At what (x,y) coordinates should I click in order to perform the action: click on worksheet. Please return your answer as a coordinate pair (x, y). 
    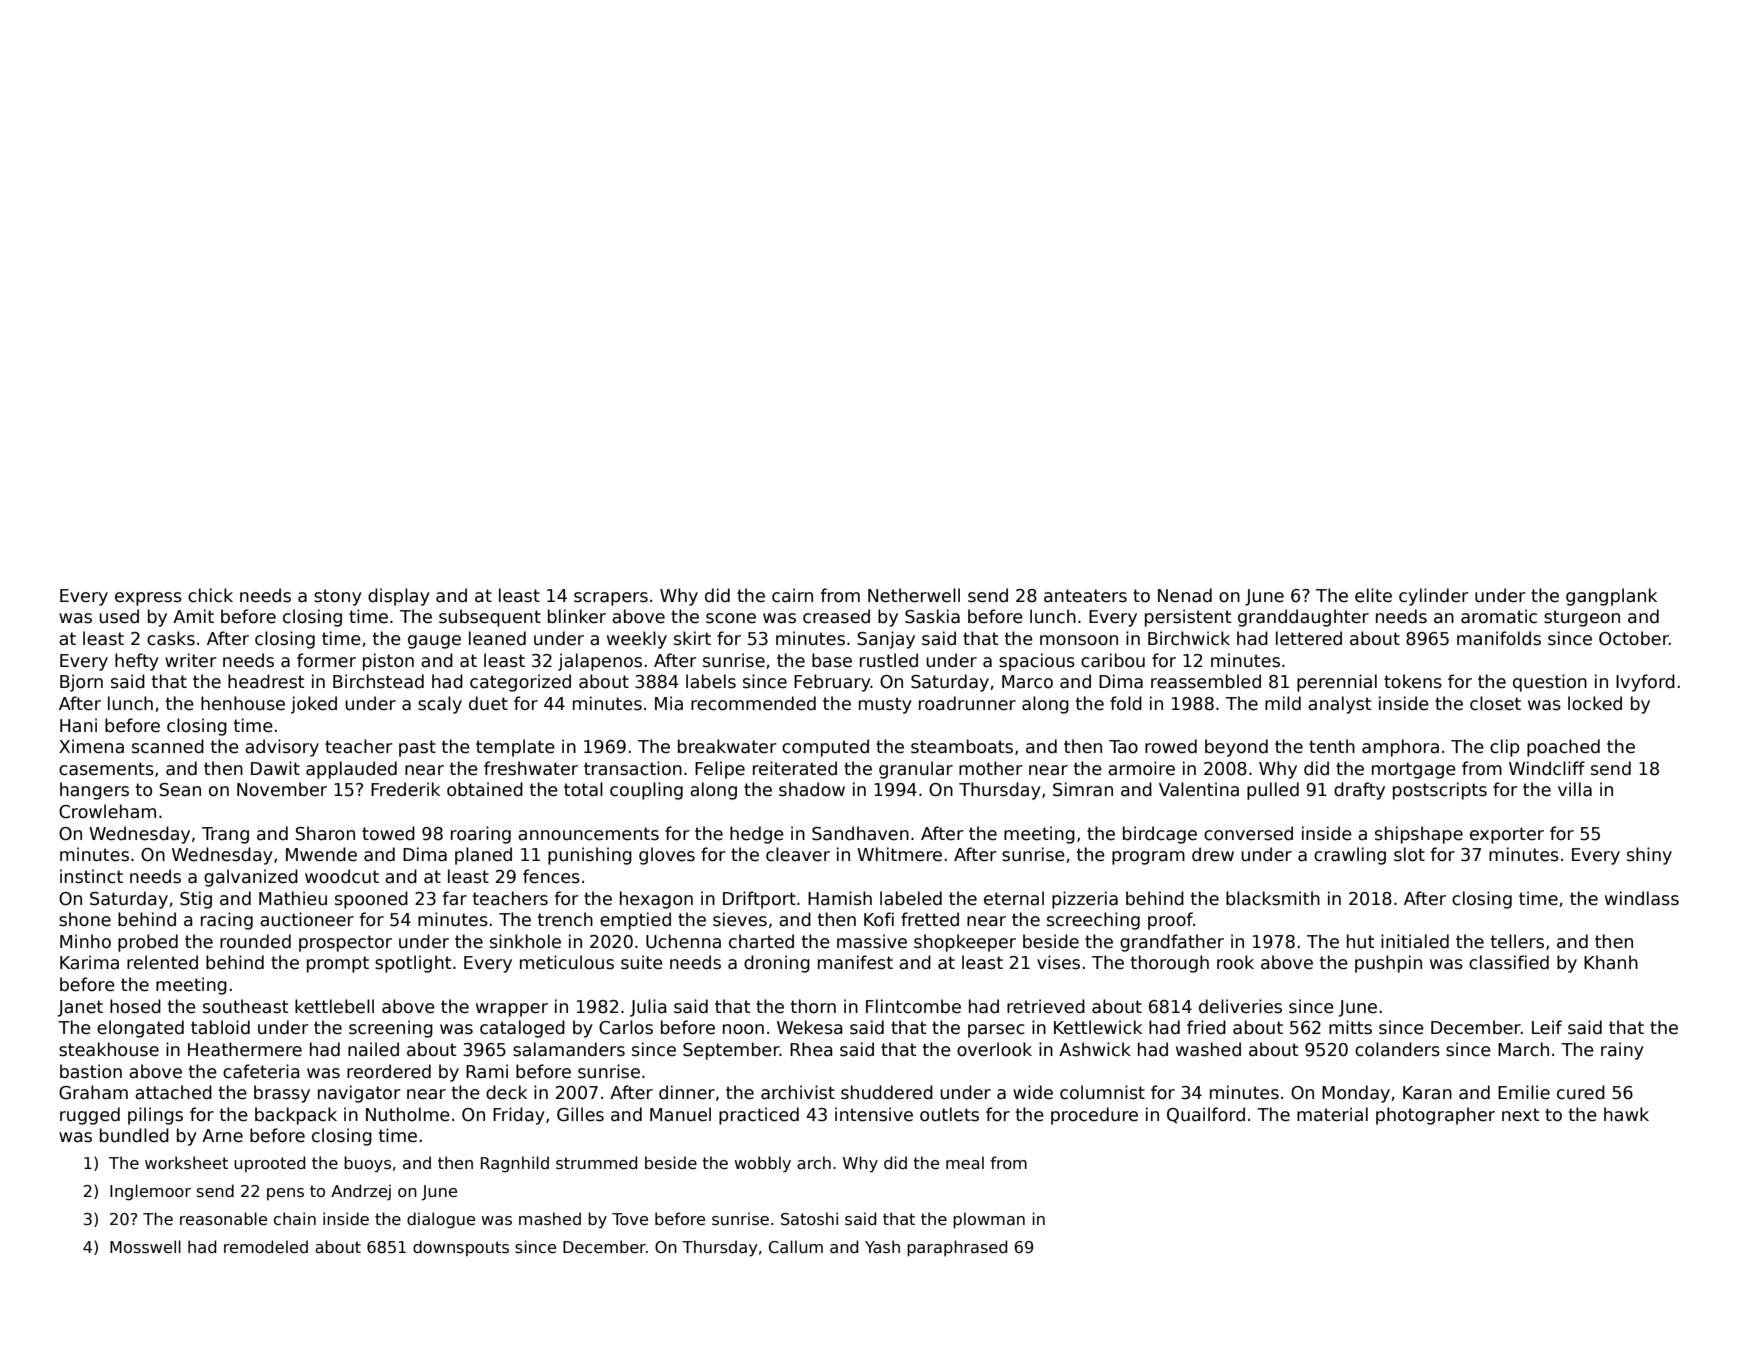
    Looking at the image, I should click on (186, 1163).
